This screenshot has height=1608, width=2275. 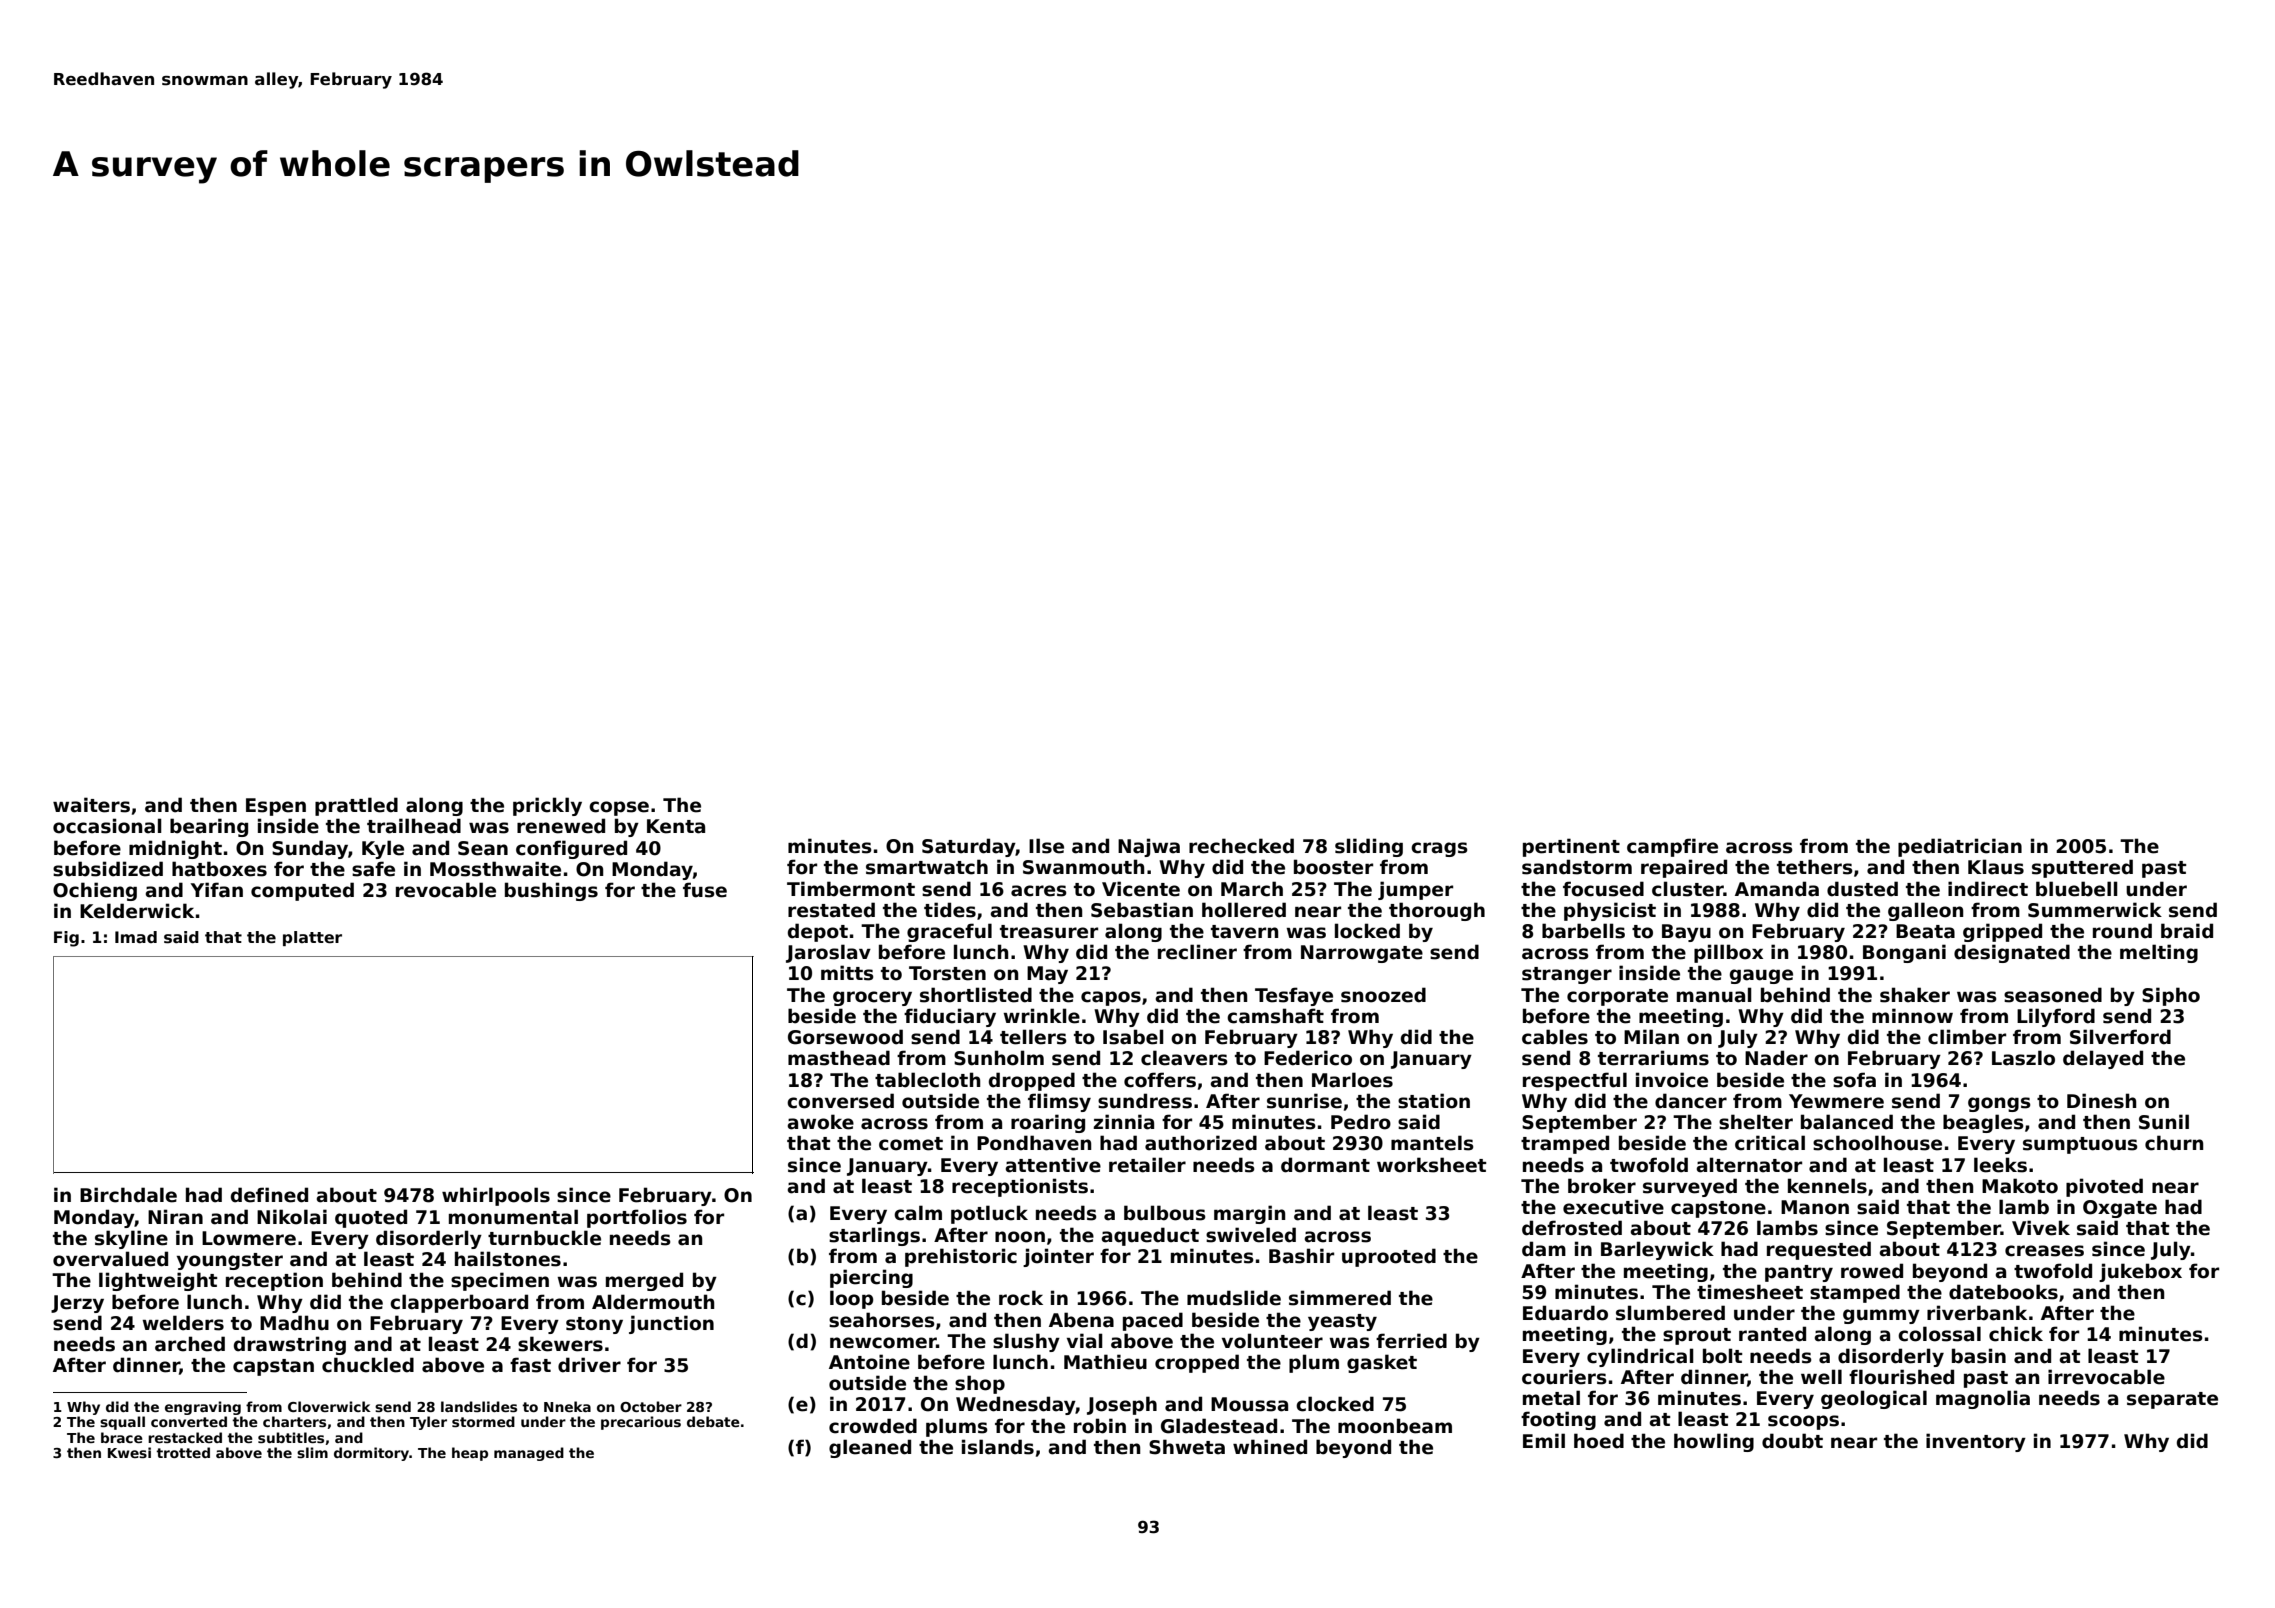 I want to click on subsidized, so click(x=108, y=869).
